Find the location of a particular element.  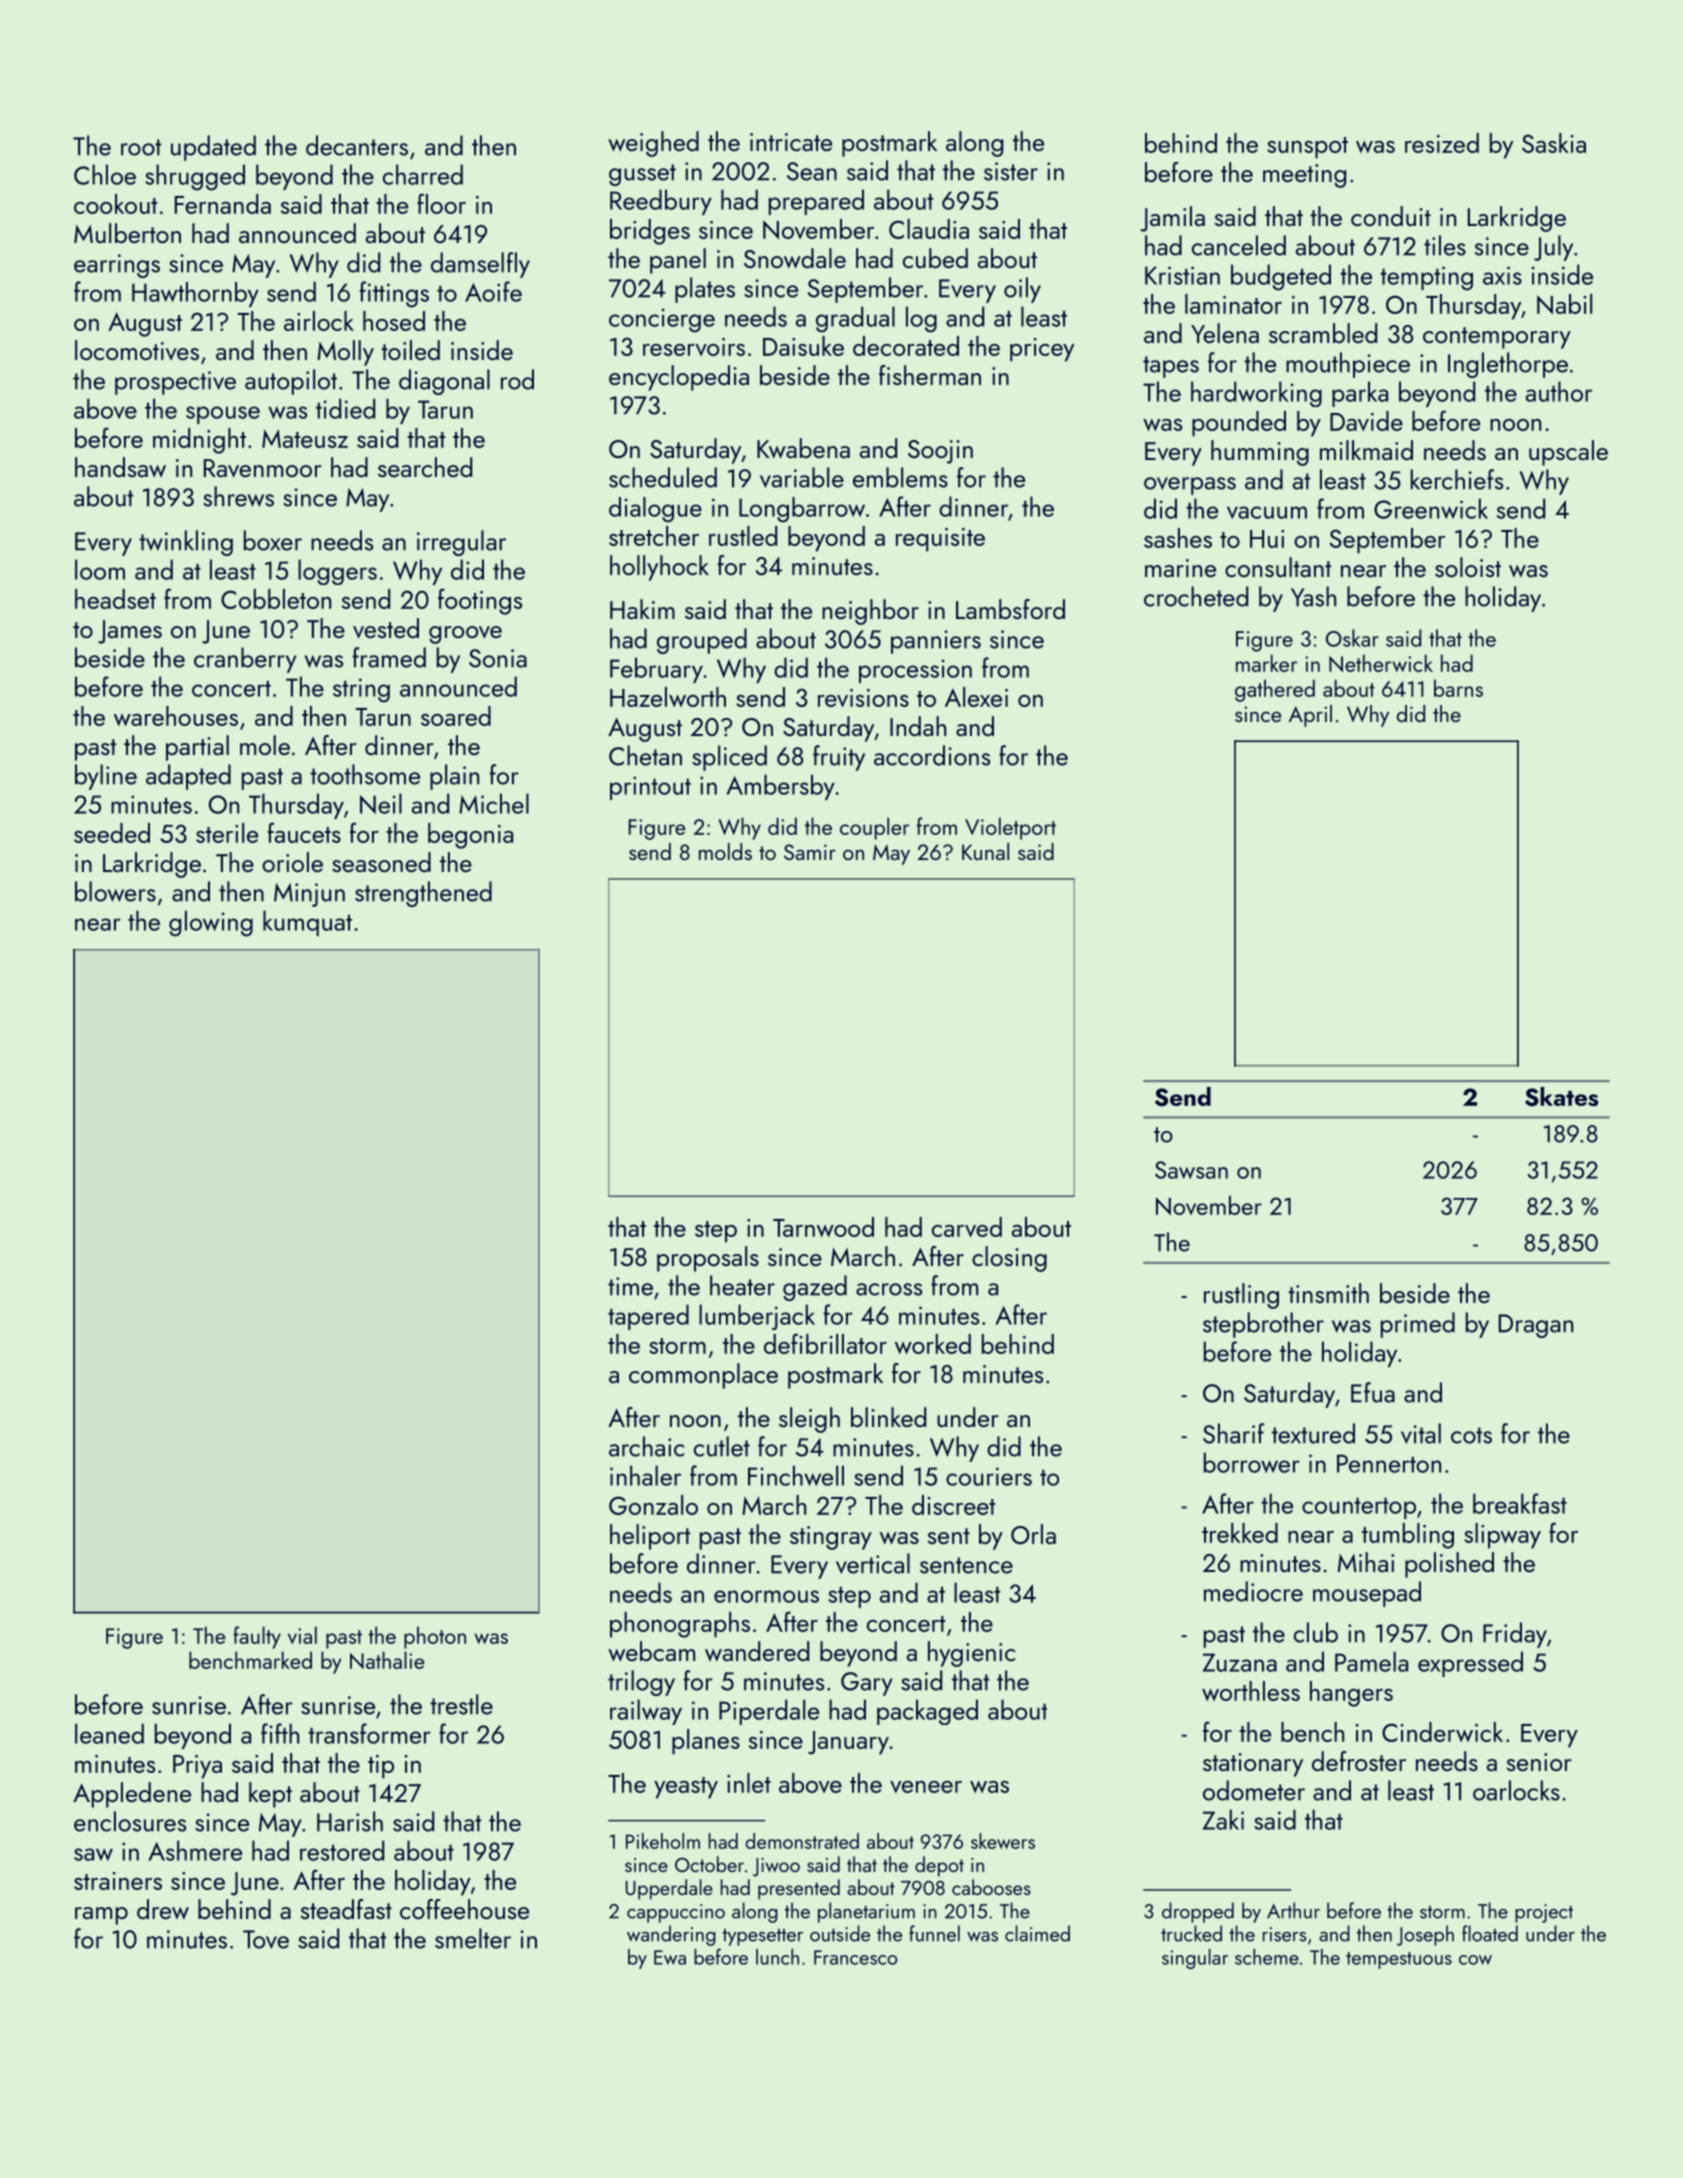

cow is located at coordinates (1475, 1960).
